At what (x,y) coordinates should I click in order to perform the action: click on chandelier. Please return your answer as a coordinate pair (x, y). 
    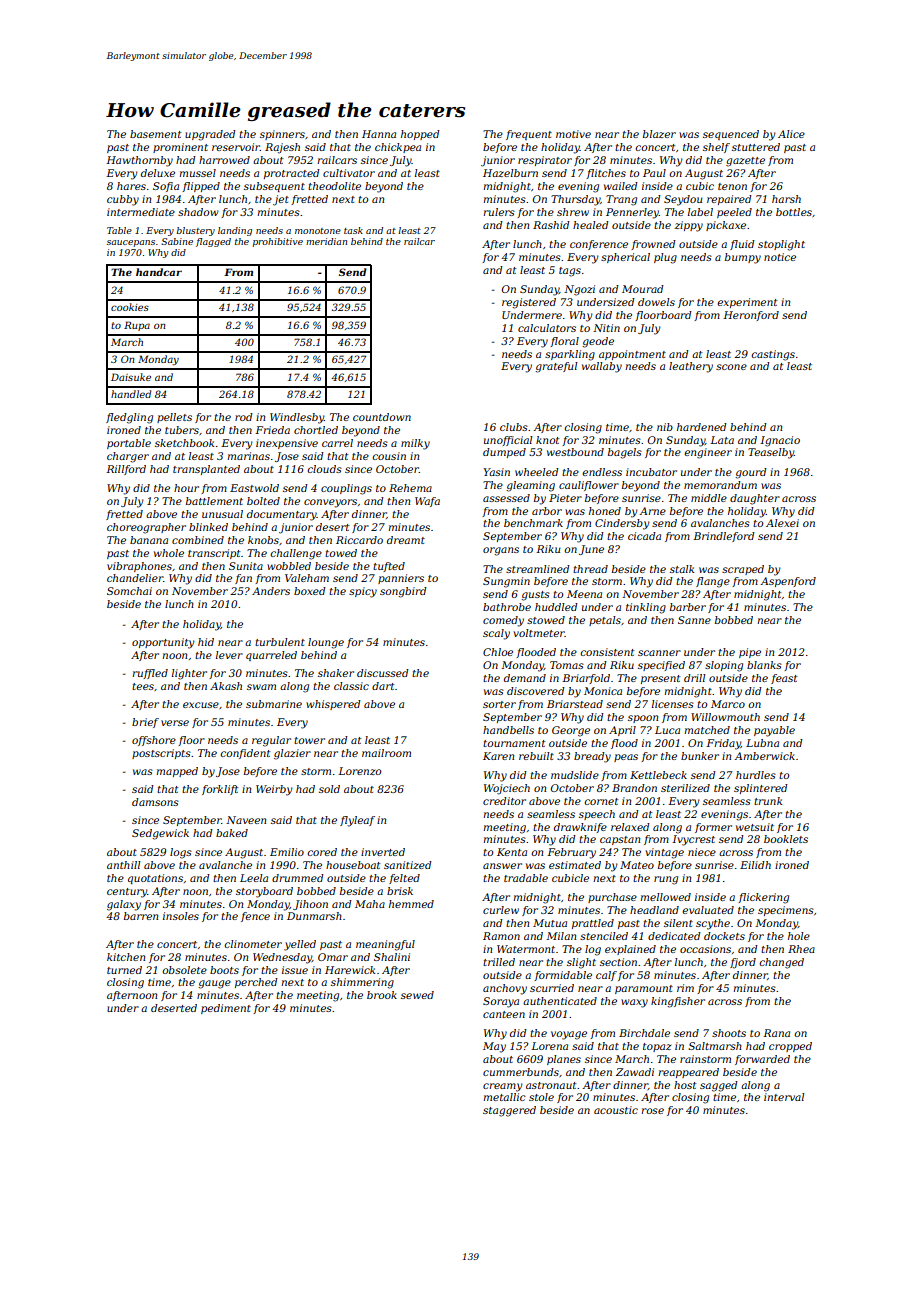
    Looking at the image, I should click on (135, 578).
